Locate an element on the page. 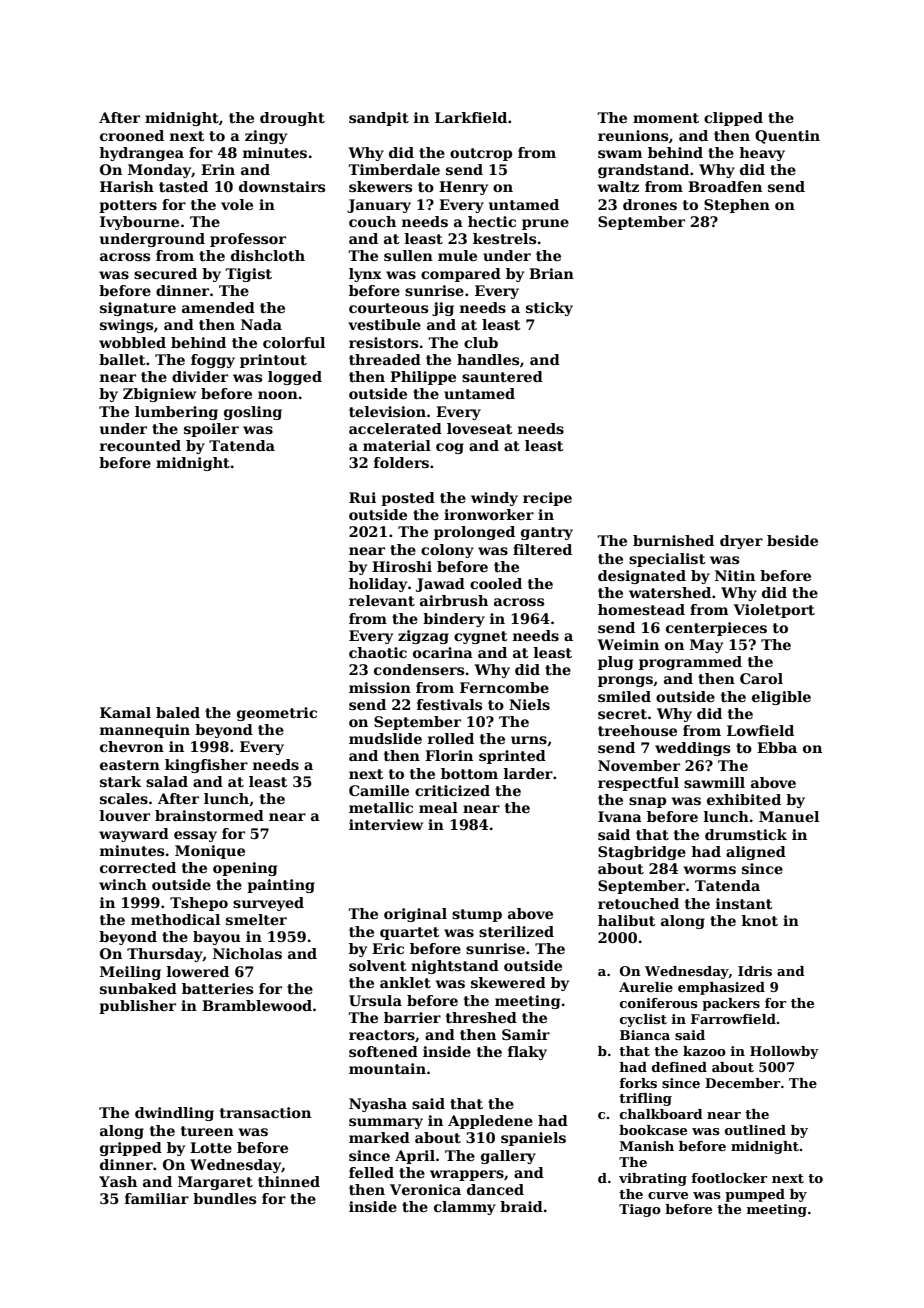 This image has height=1308, width=924. quartet is located at coordinates (410, 933).
